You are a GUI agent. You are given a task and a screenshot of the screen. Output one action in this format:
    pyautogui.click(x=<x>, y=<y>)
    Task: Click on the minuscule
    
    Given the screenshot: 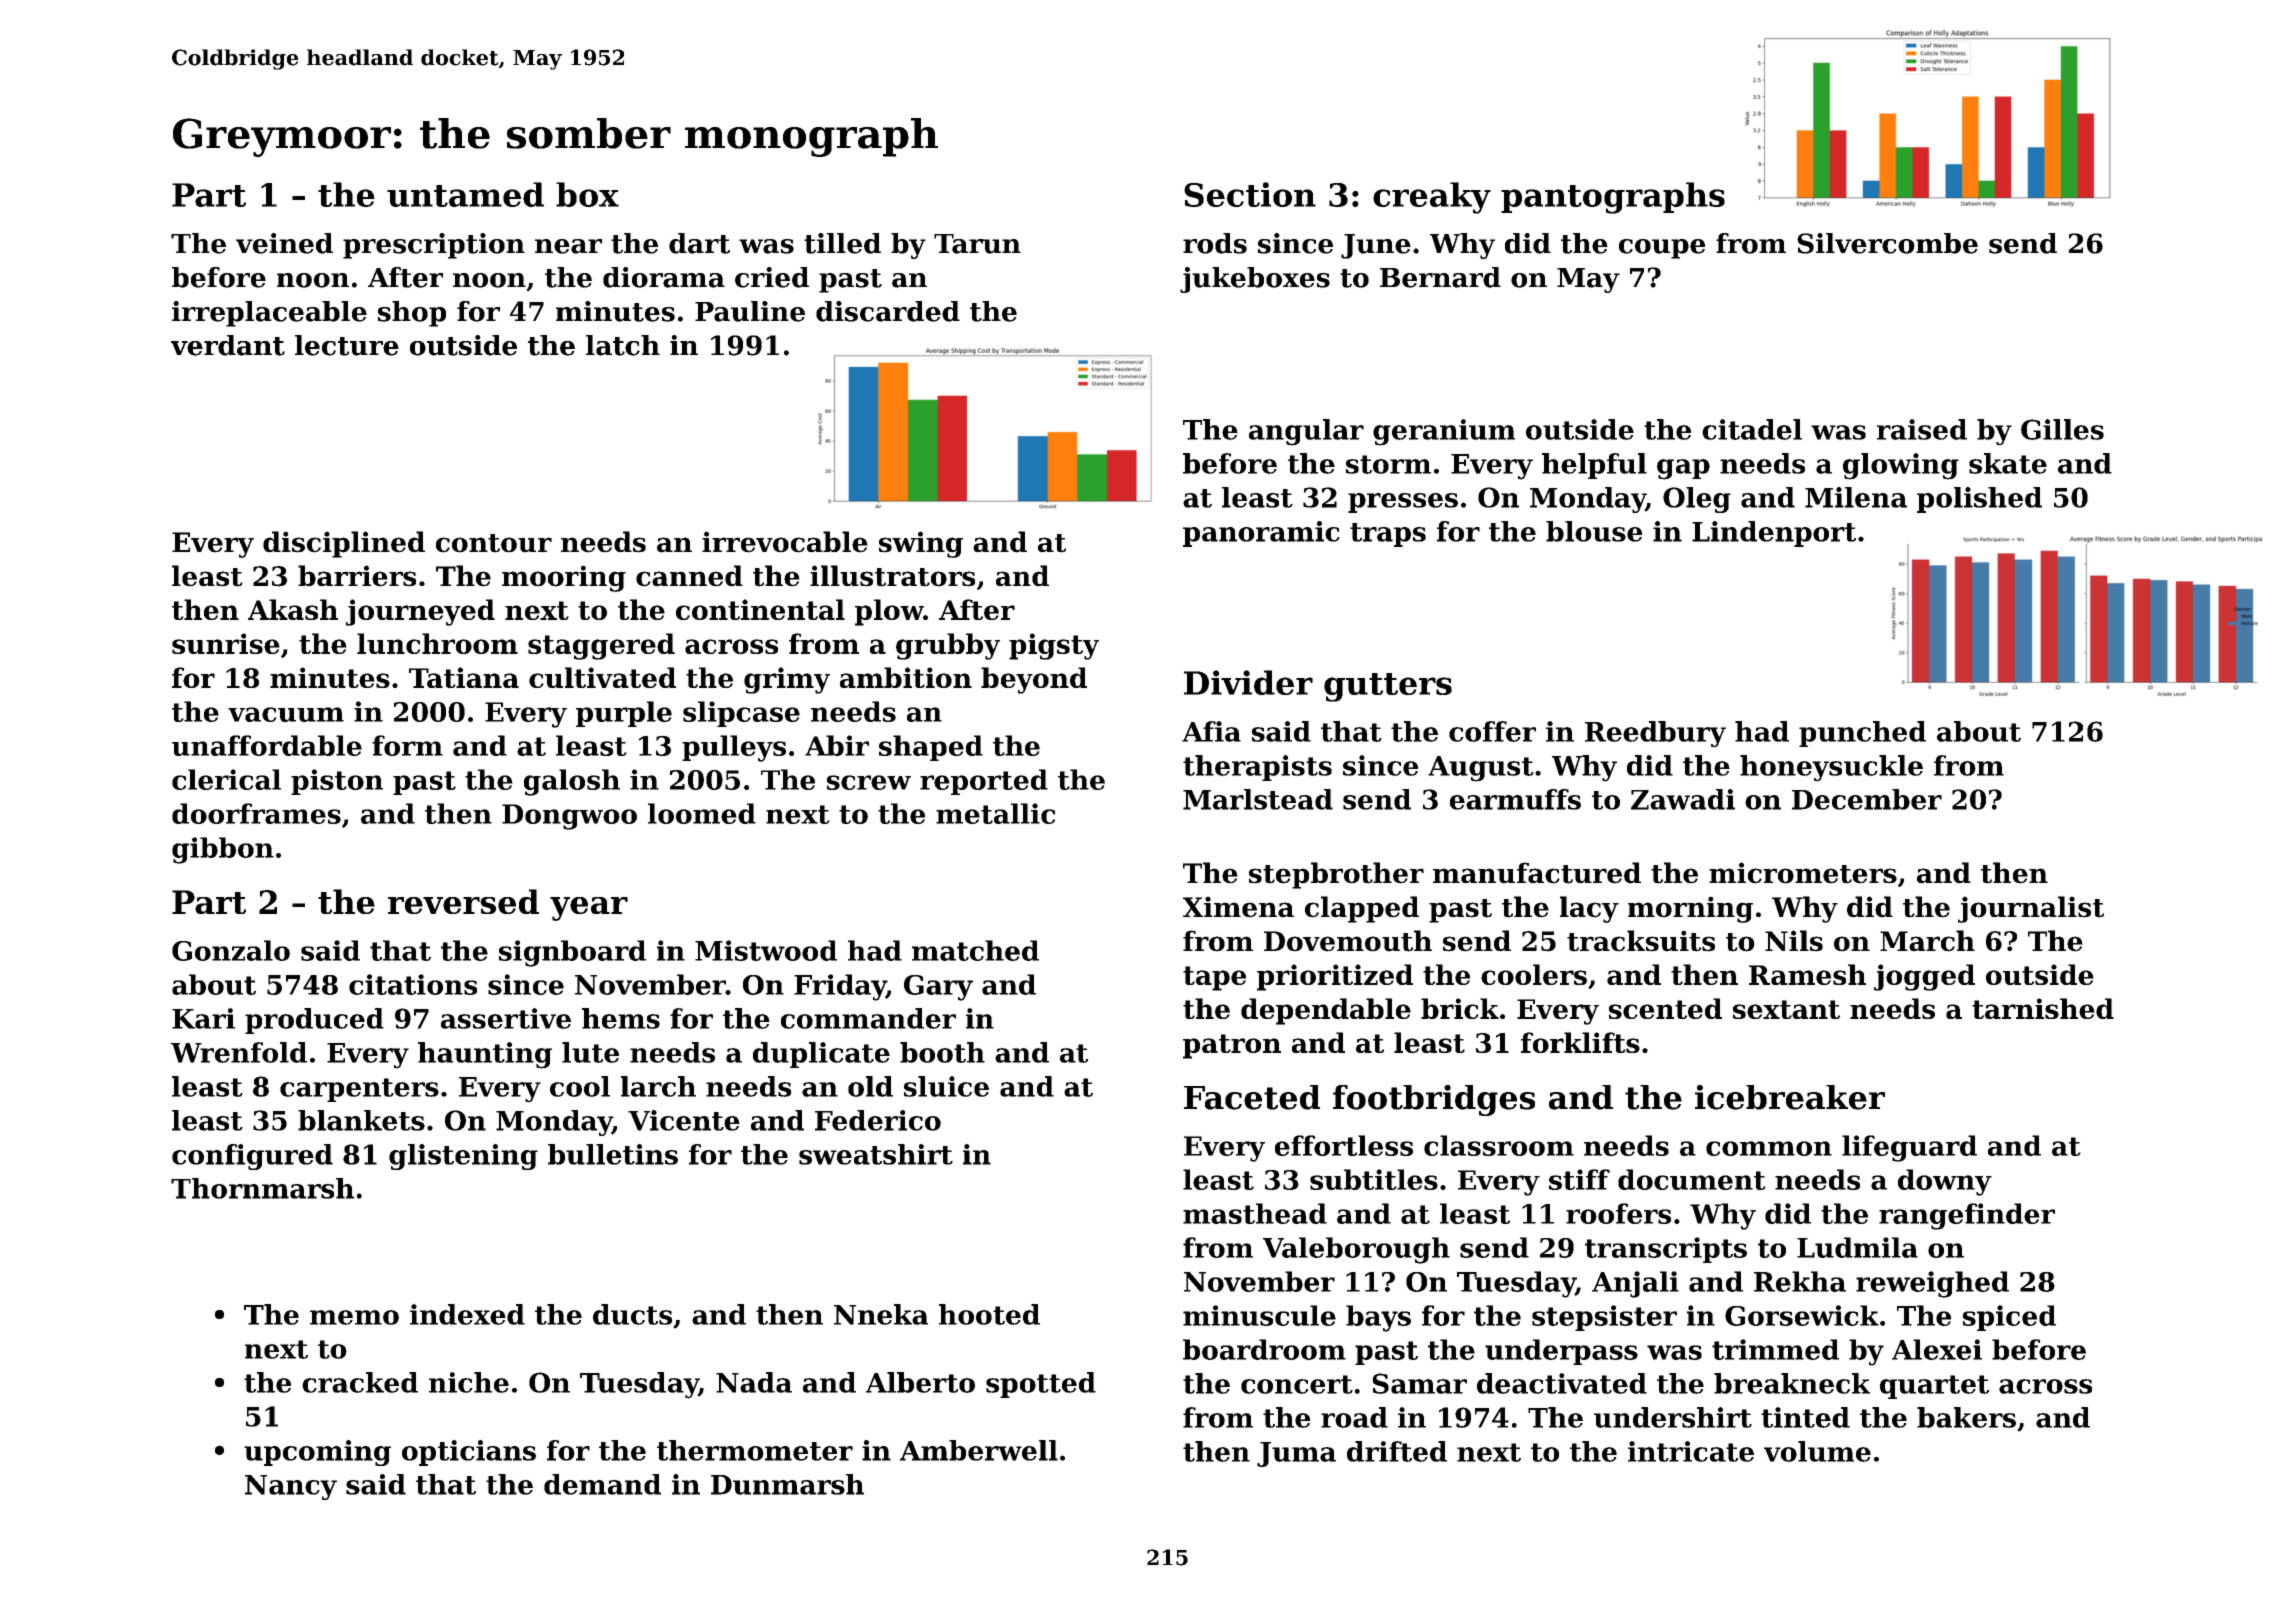 What is the action you would take?
    pyautogui.click(x=1259, y=1315)
